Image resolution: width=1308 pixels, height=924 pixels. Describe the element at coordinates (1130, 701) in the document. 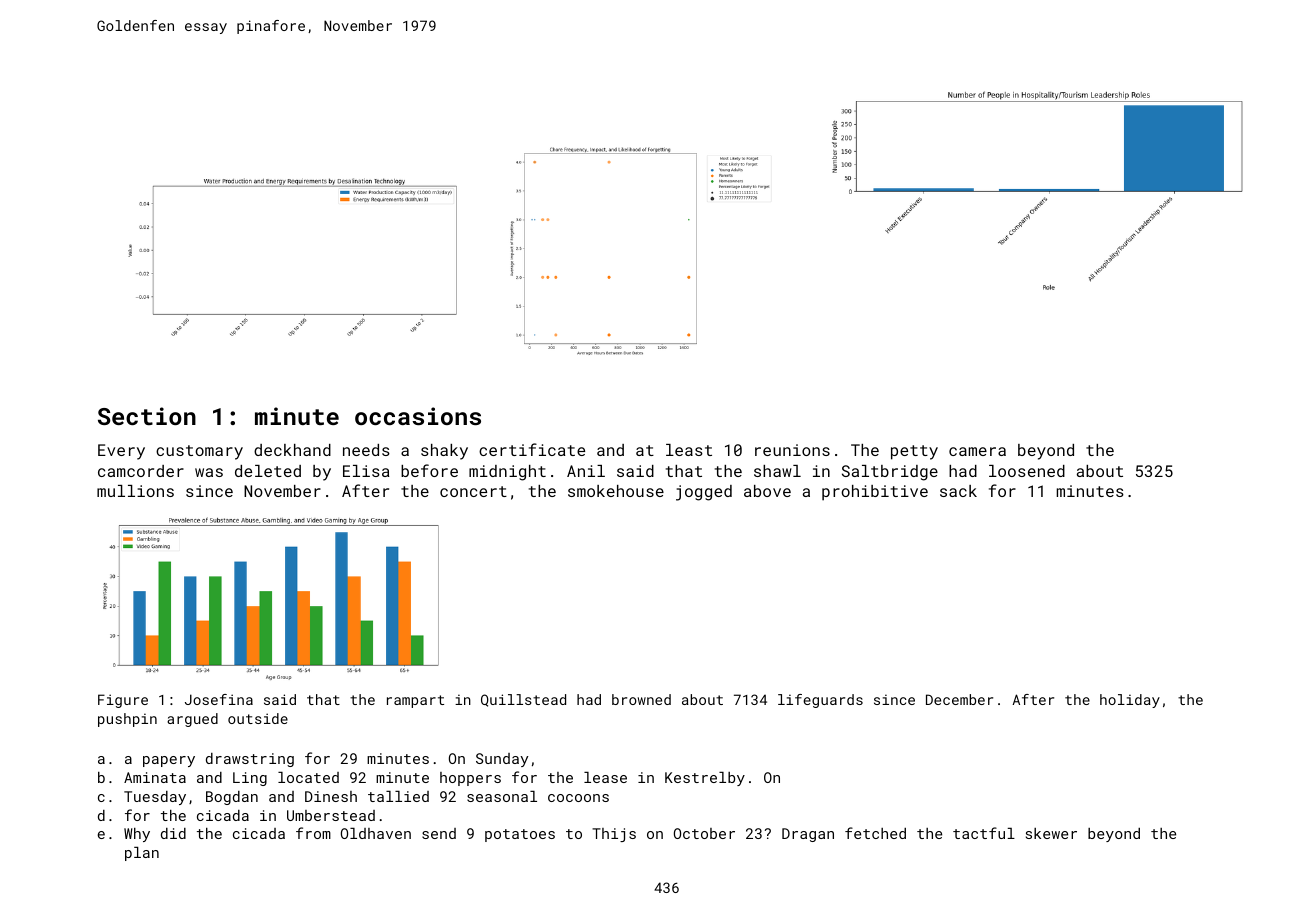

I see `holiday` at that location.
